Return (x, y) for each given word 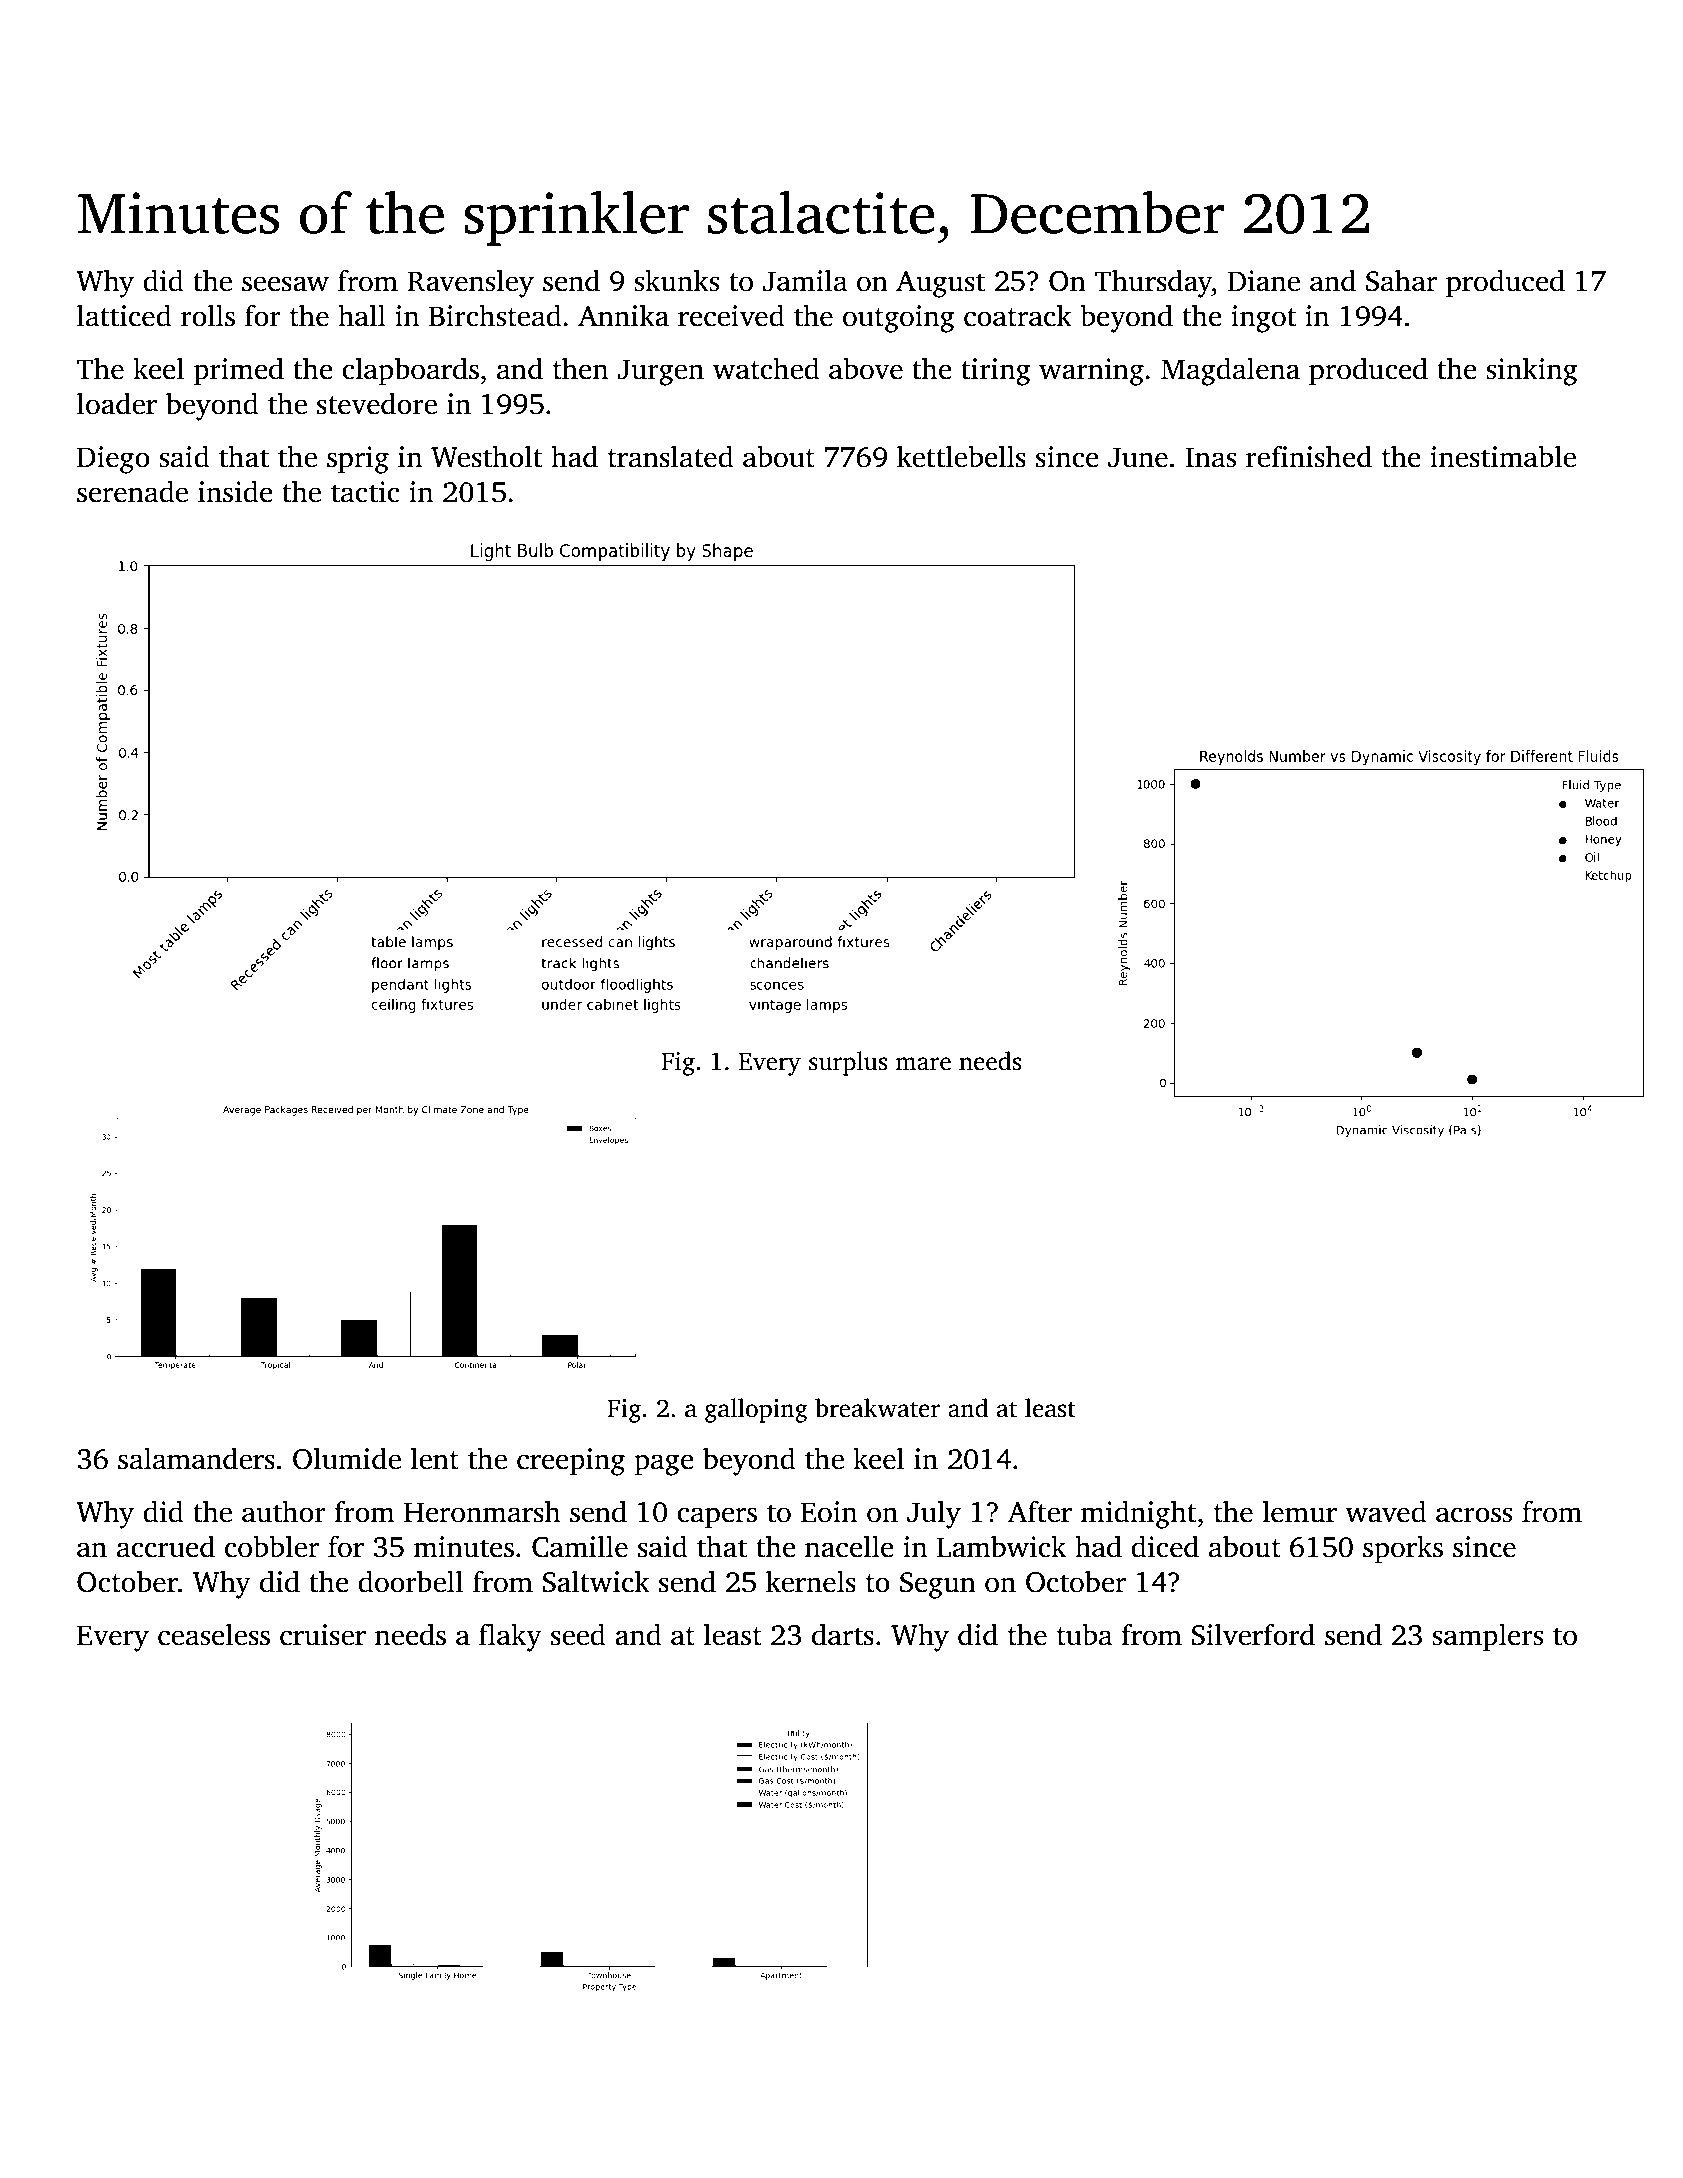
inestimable (1503, 456)
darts (843, 1634)
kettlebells (961, 456)
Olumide (347, 1458)
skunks (676, 280)
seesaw (285, 284)
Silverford (1253, 1634)
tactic (365, 492)
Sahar (1401, 280)
